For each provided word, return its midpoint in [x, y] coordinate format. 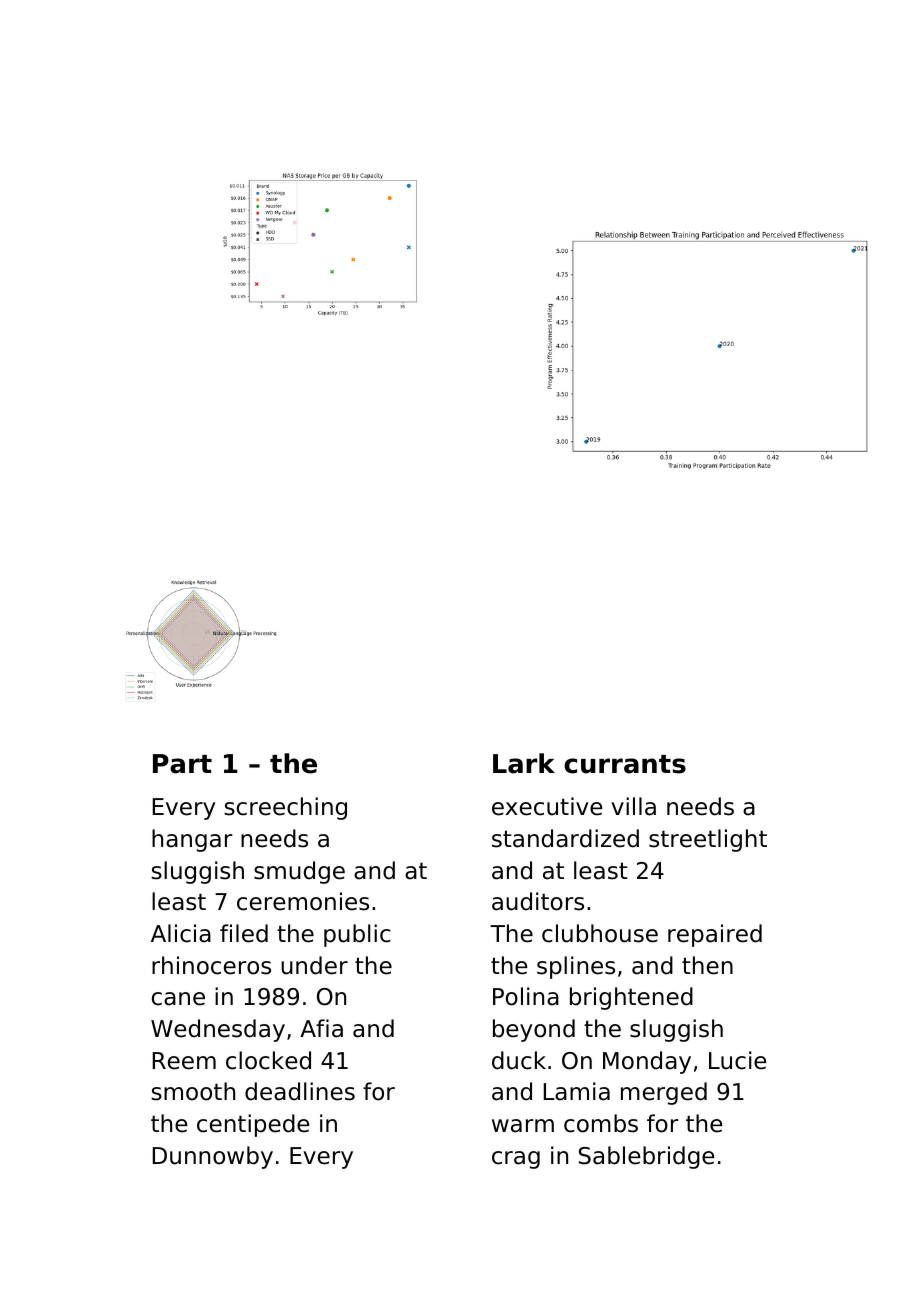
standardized [565, 838]
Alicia [181, 933]
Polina [526, 996]
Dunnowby [213, 1157]
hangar [192, 840]
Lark [524, 763]
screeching [285, 808]
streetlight [708, 840]
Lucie [737, 1060]
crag [516, 1160]
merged [664, 1093]
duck [519, 1060]
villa [633, 806]
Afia [321, 1028]
